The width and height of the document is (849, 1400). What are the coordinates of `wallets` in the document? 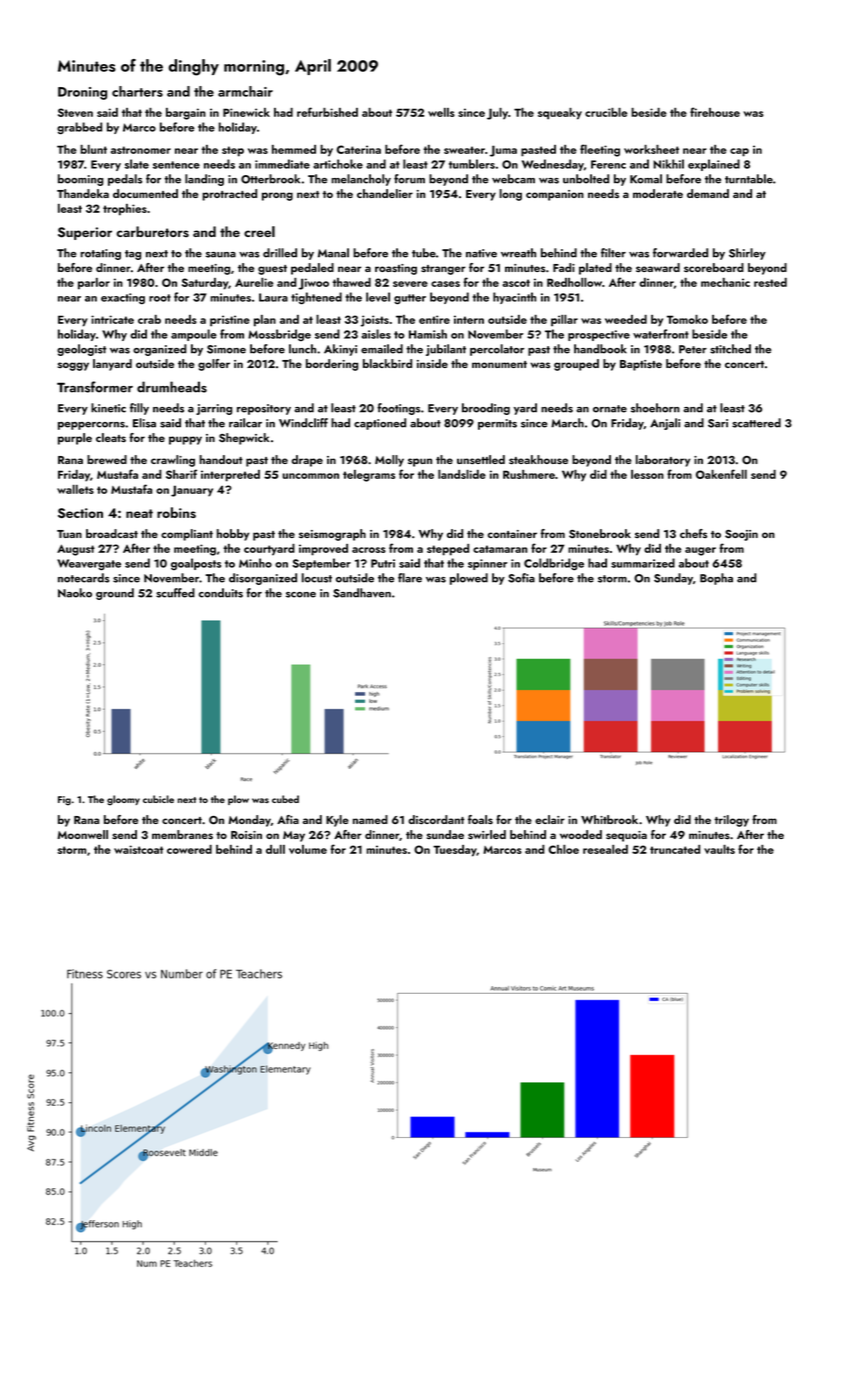 It's located at (75, 489).
